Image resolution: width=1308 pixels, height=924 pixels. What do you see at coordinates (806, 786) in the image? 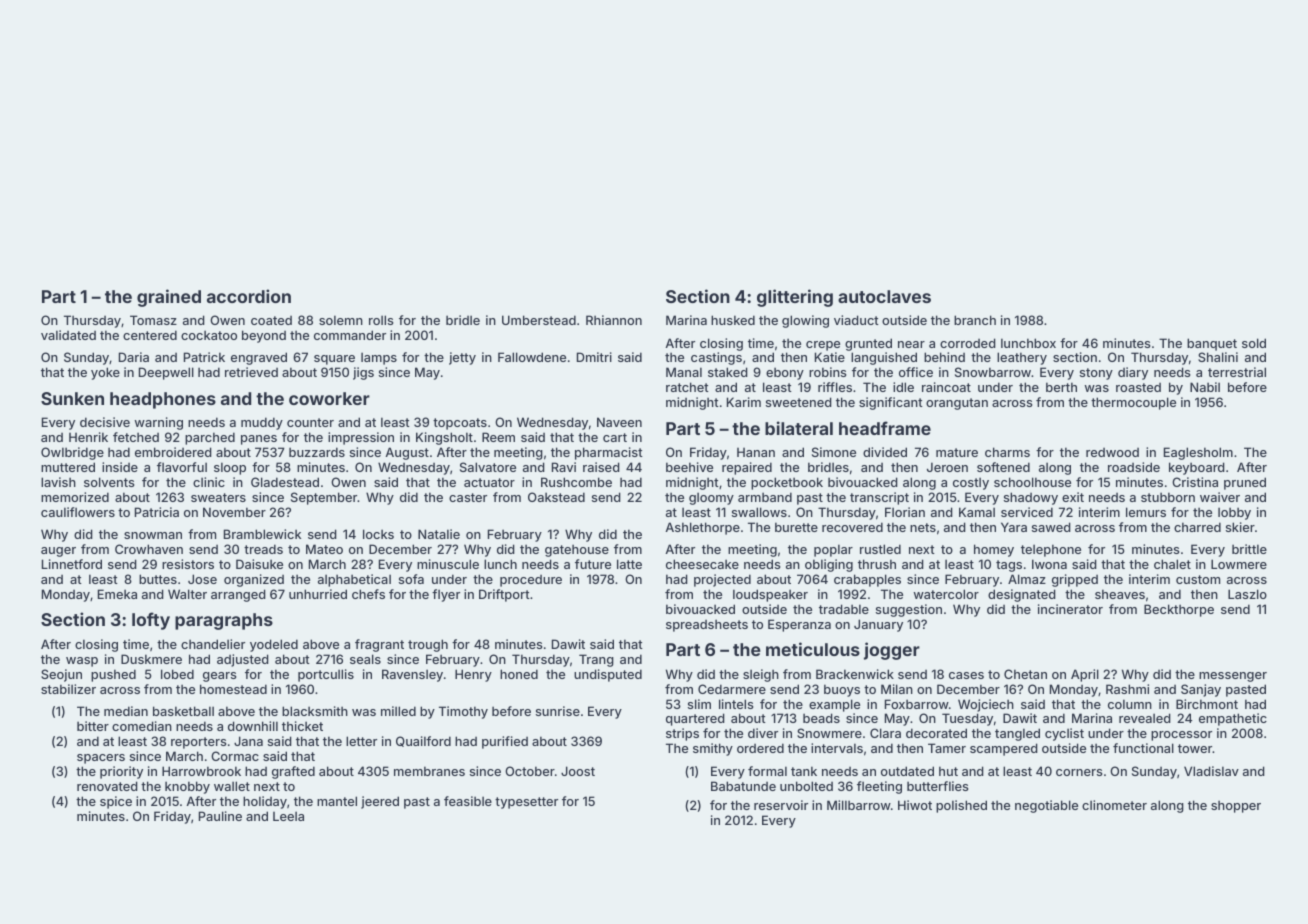
I see `unbolted` at bounding box center [806, 786].
